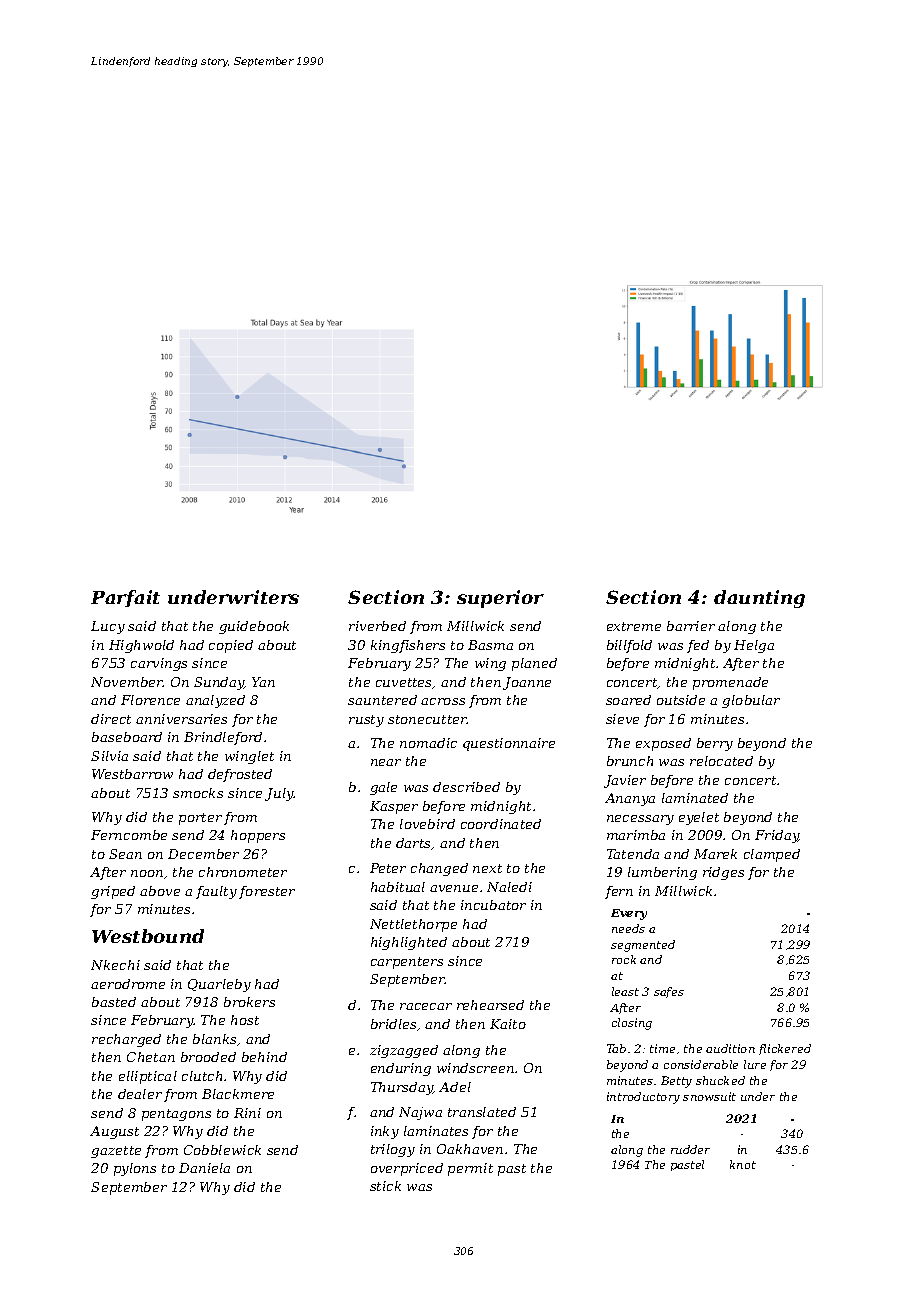 This document has height=1316, width=908. Describe the element at coordinates (125, 854) in the document. I see `Sean` at that location.
